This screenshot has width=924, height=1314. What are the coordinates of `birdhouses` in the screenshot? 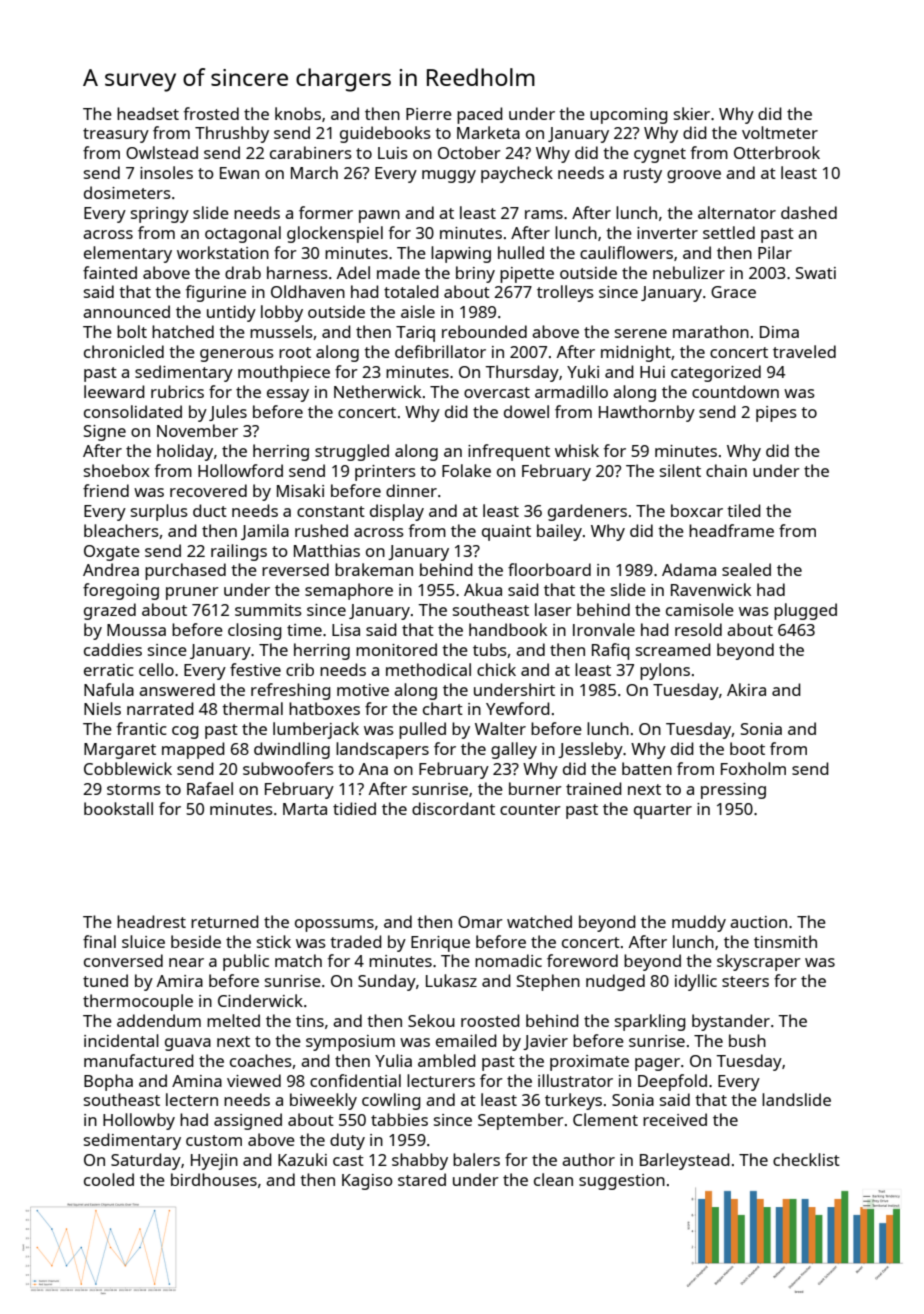 It's located at (214, 1179).
